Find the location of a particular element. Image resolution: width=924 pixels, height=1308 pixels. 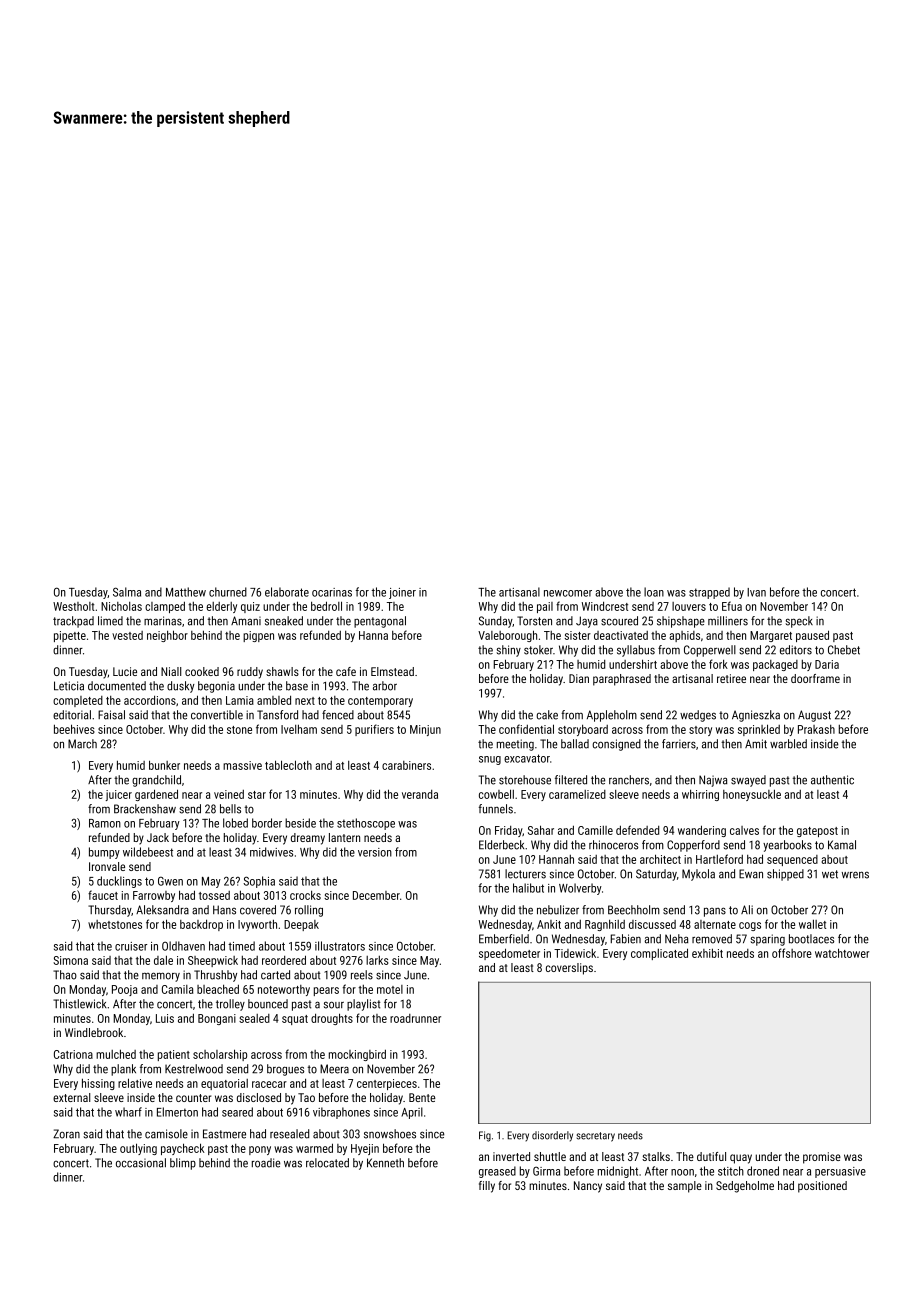

syllabus is located at coordinates (636, 651).
